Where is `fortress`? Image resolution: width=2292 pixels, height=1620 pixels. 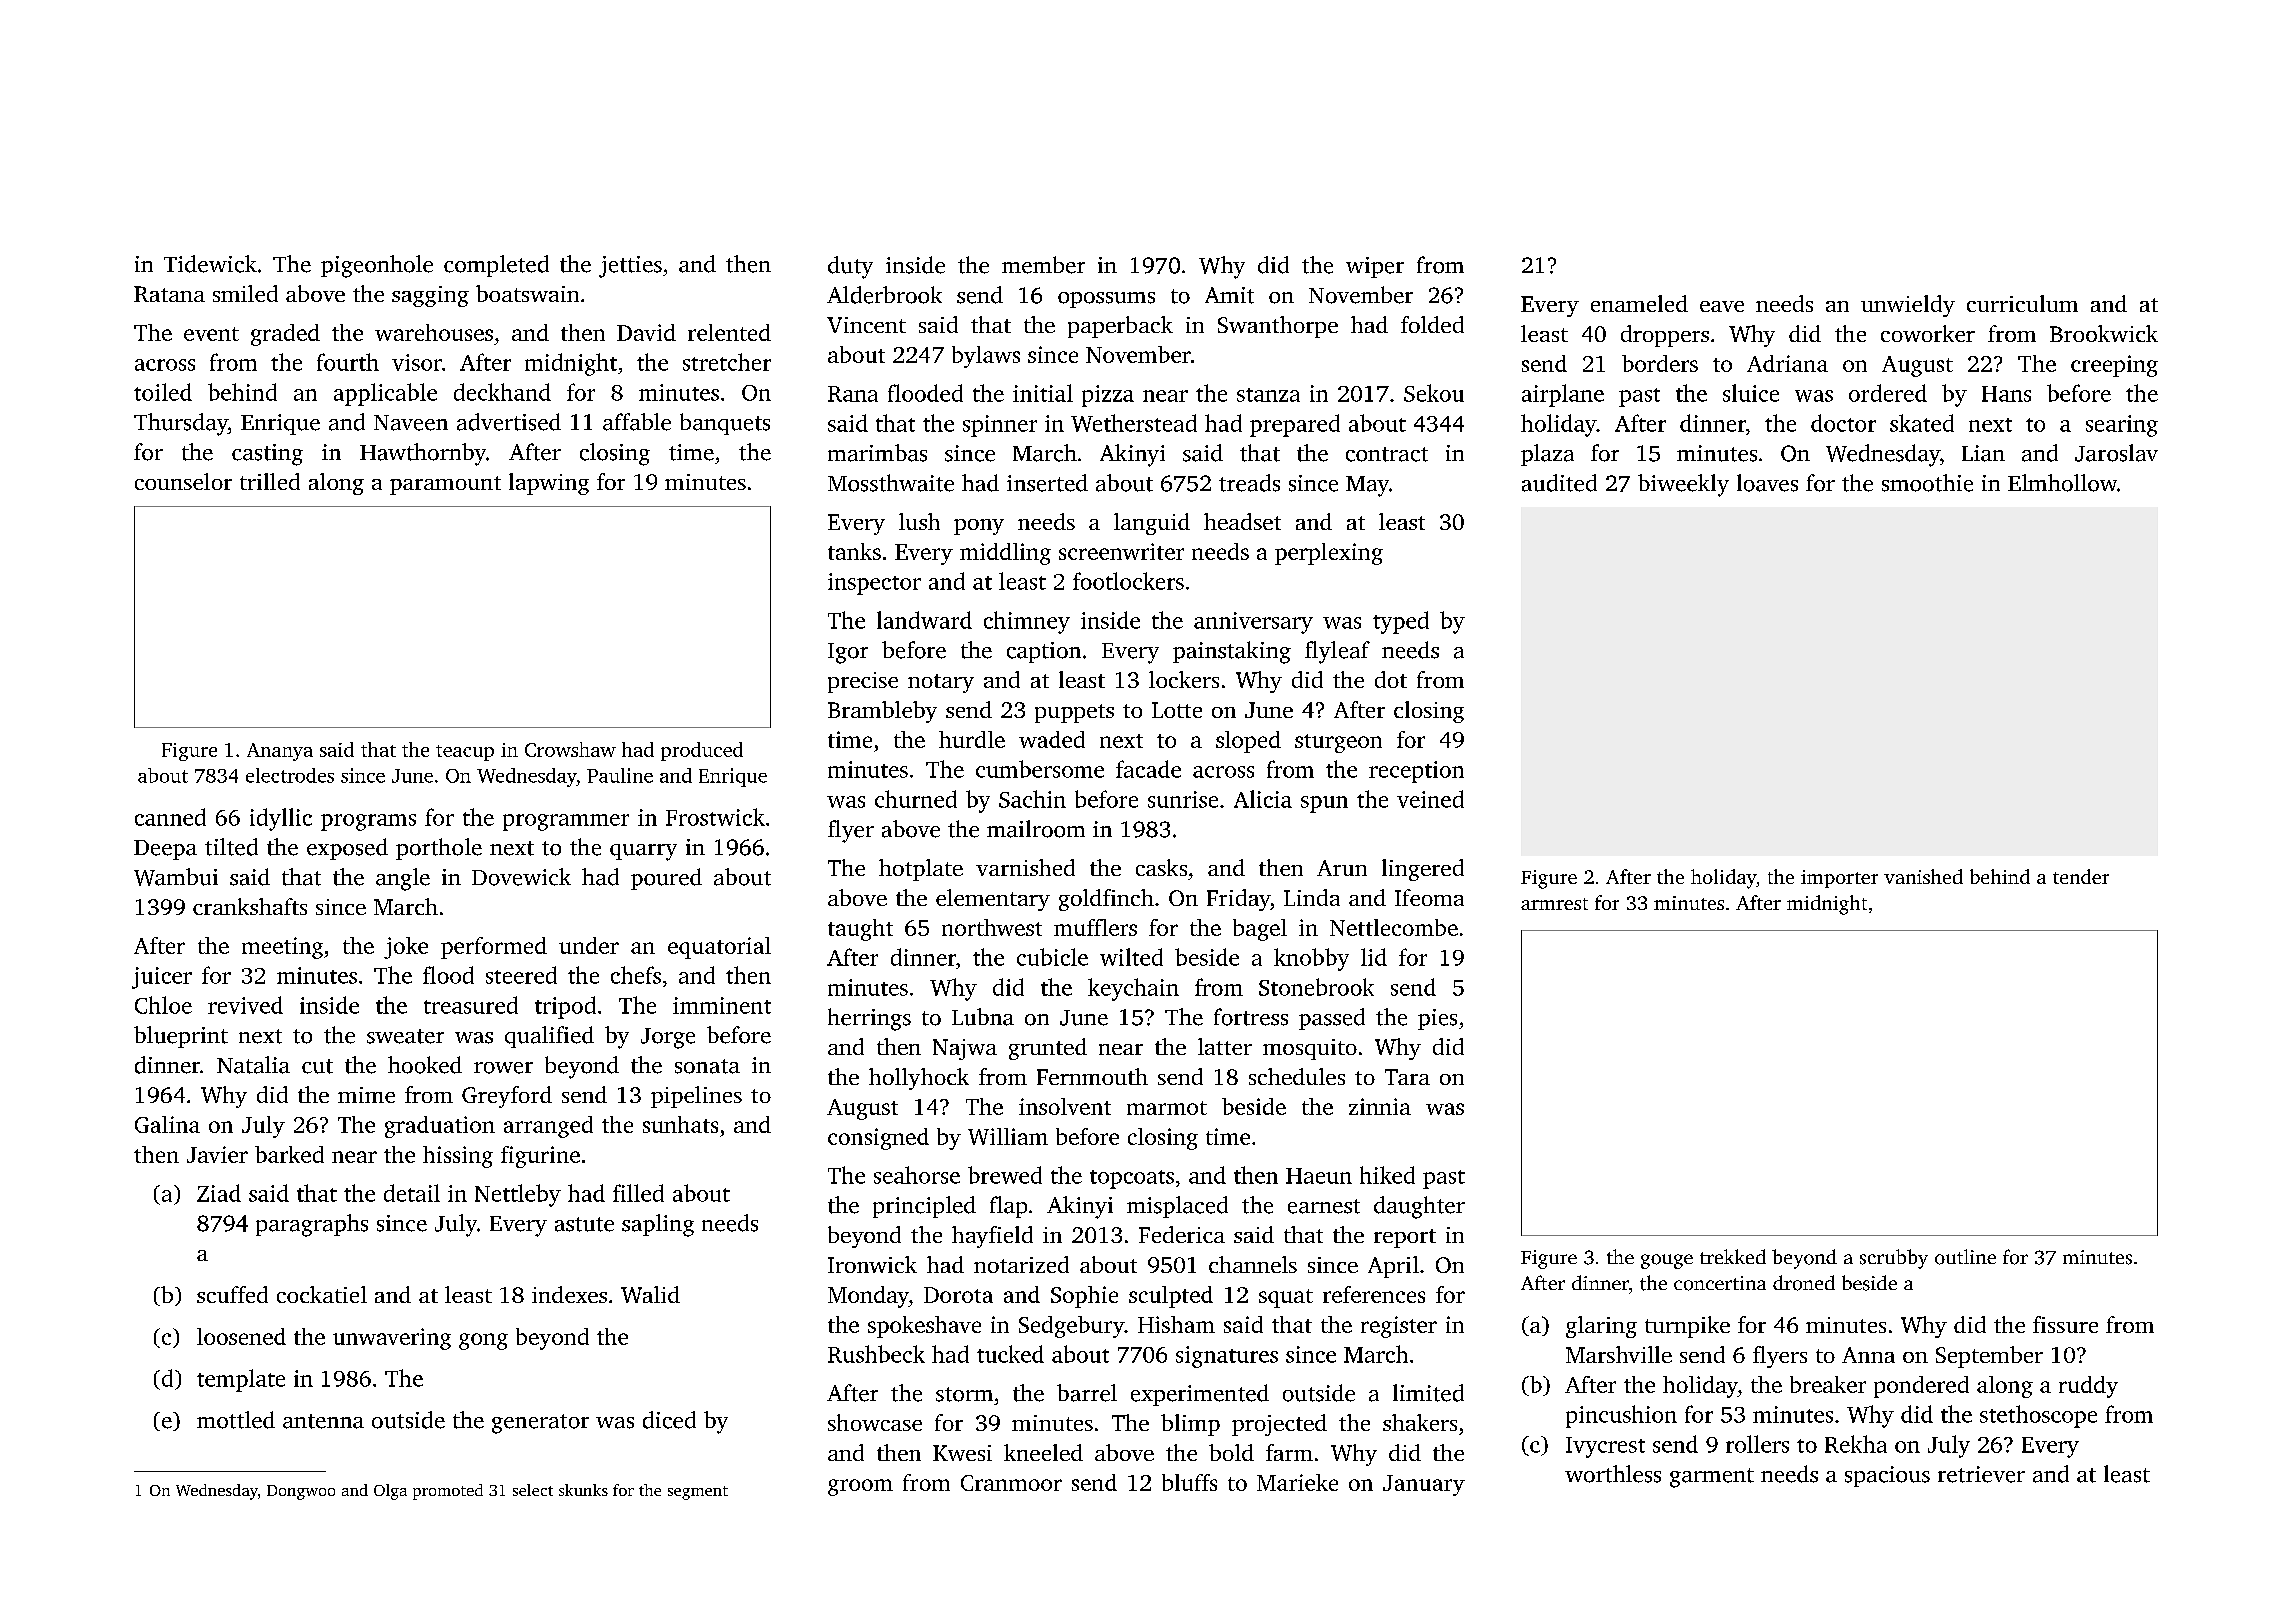
fortress is located at coordinates (1251, 1017).
